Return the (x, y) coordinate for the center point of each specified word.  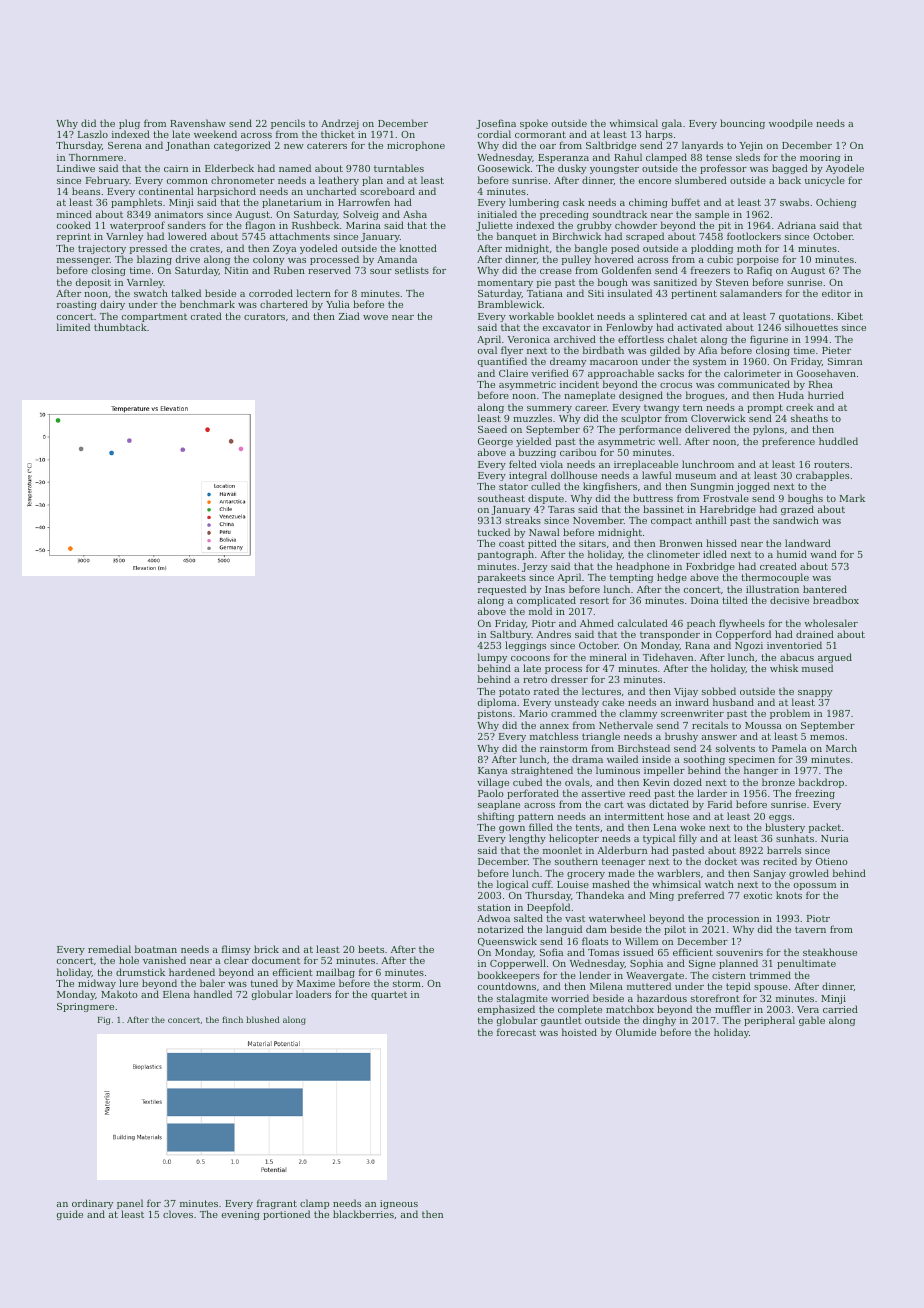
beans (86, 191)
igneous (399, 1205)
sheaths (809, 418)
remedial (109, 949)
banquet (517, 237)
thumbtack (120, 327)
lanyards (702, 146)
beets (371, 949)
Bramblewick (510, 304)
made (621, 873)
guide (70, 1215)
